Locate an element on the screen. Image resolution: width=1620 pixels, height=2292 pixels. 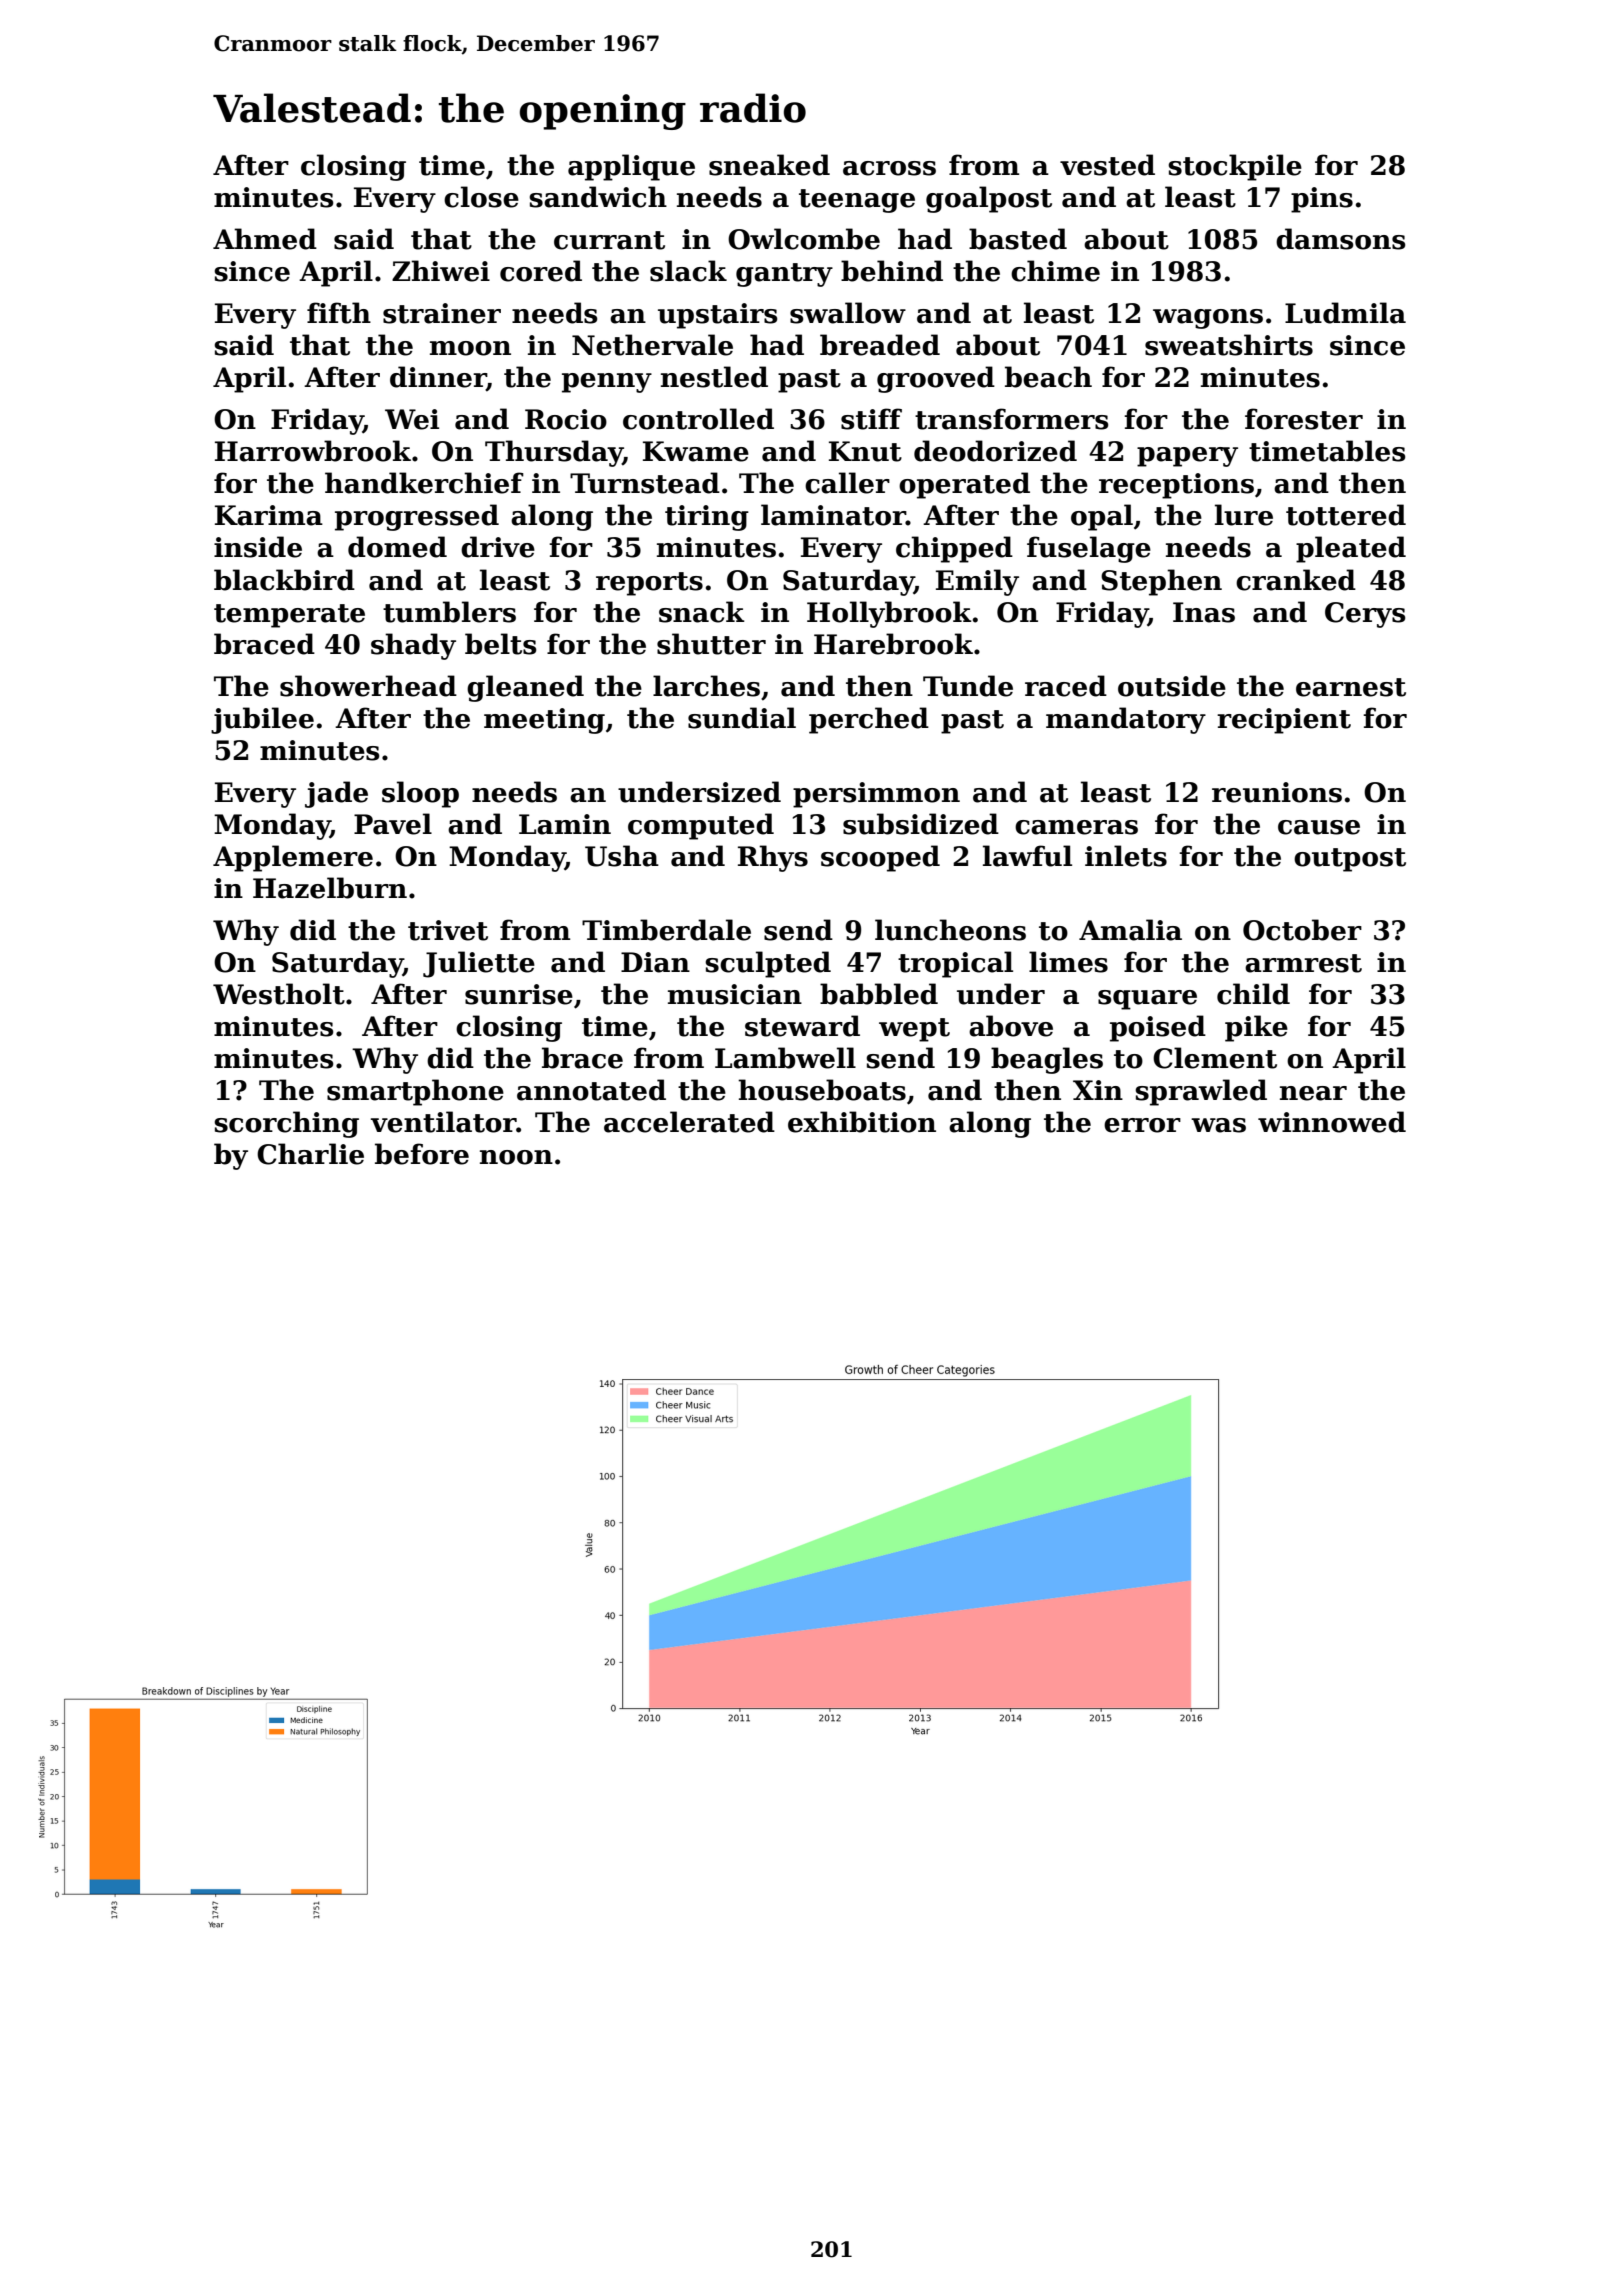
stockpile is located at coordinates (1235, 167).
